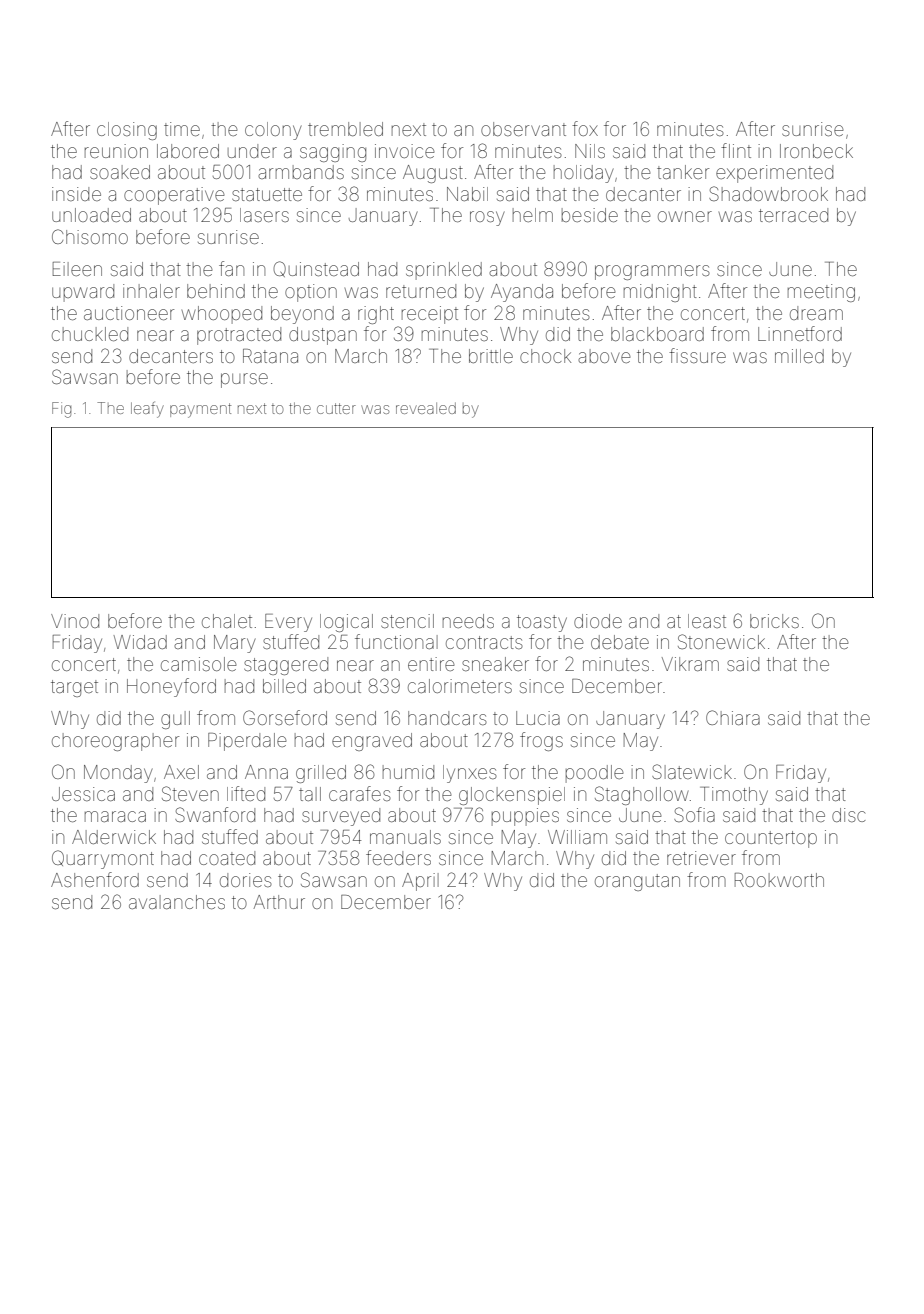  Describe the element at coordinates (75, 621) in the image. I see `Vinod` at that location.
